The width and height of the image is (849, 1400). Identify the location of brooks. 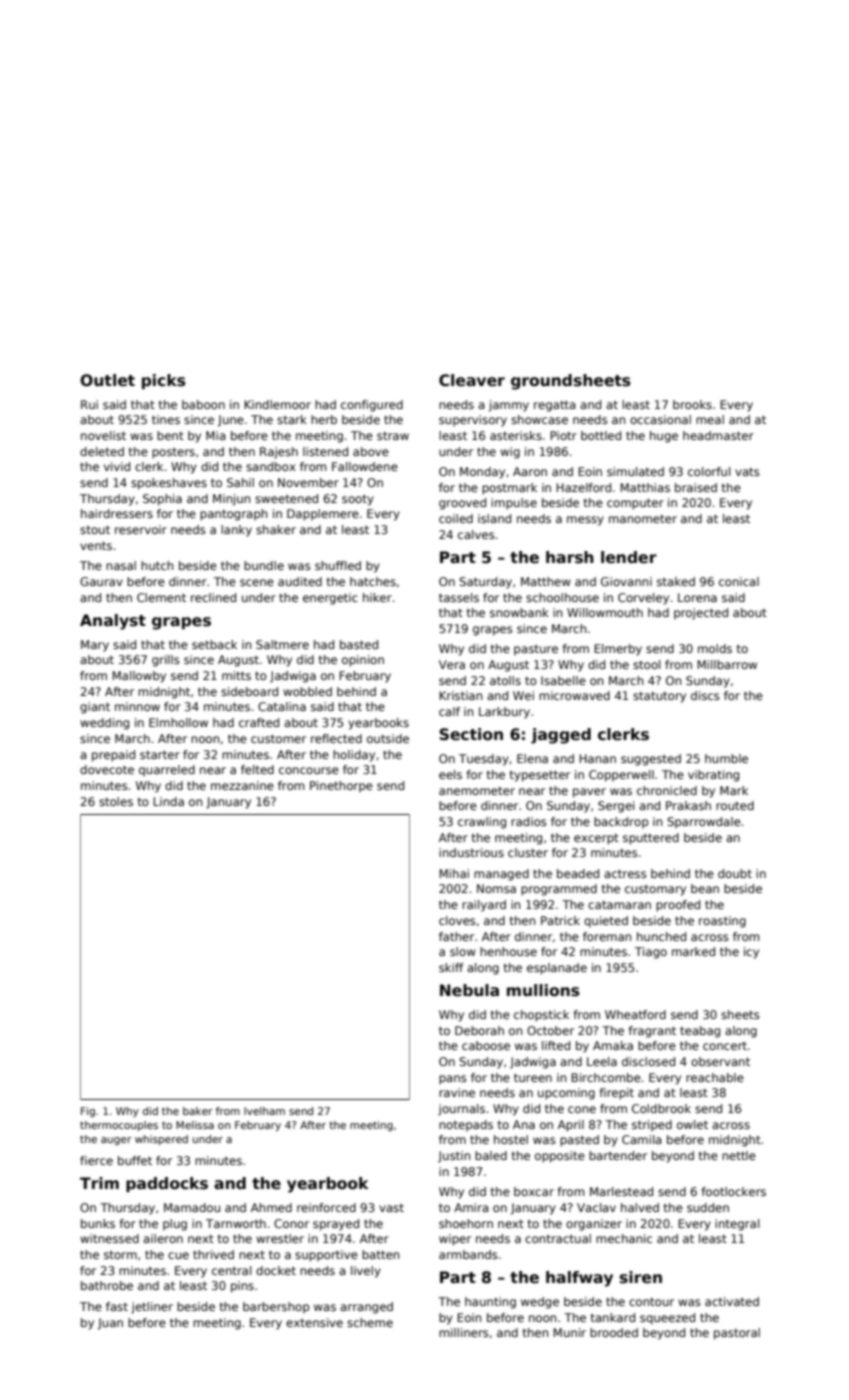
(692, 404).
